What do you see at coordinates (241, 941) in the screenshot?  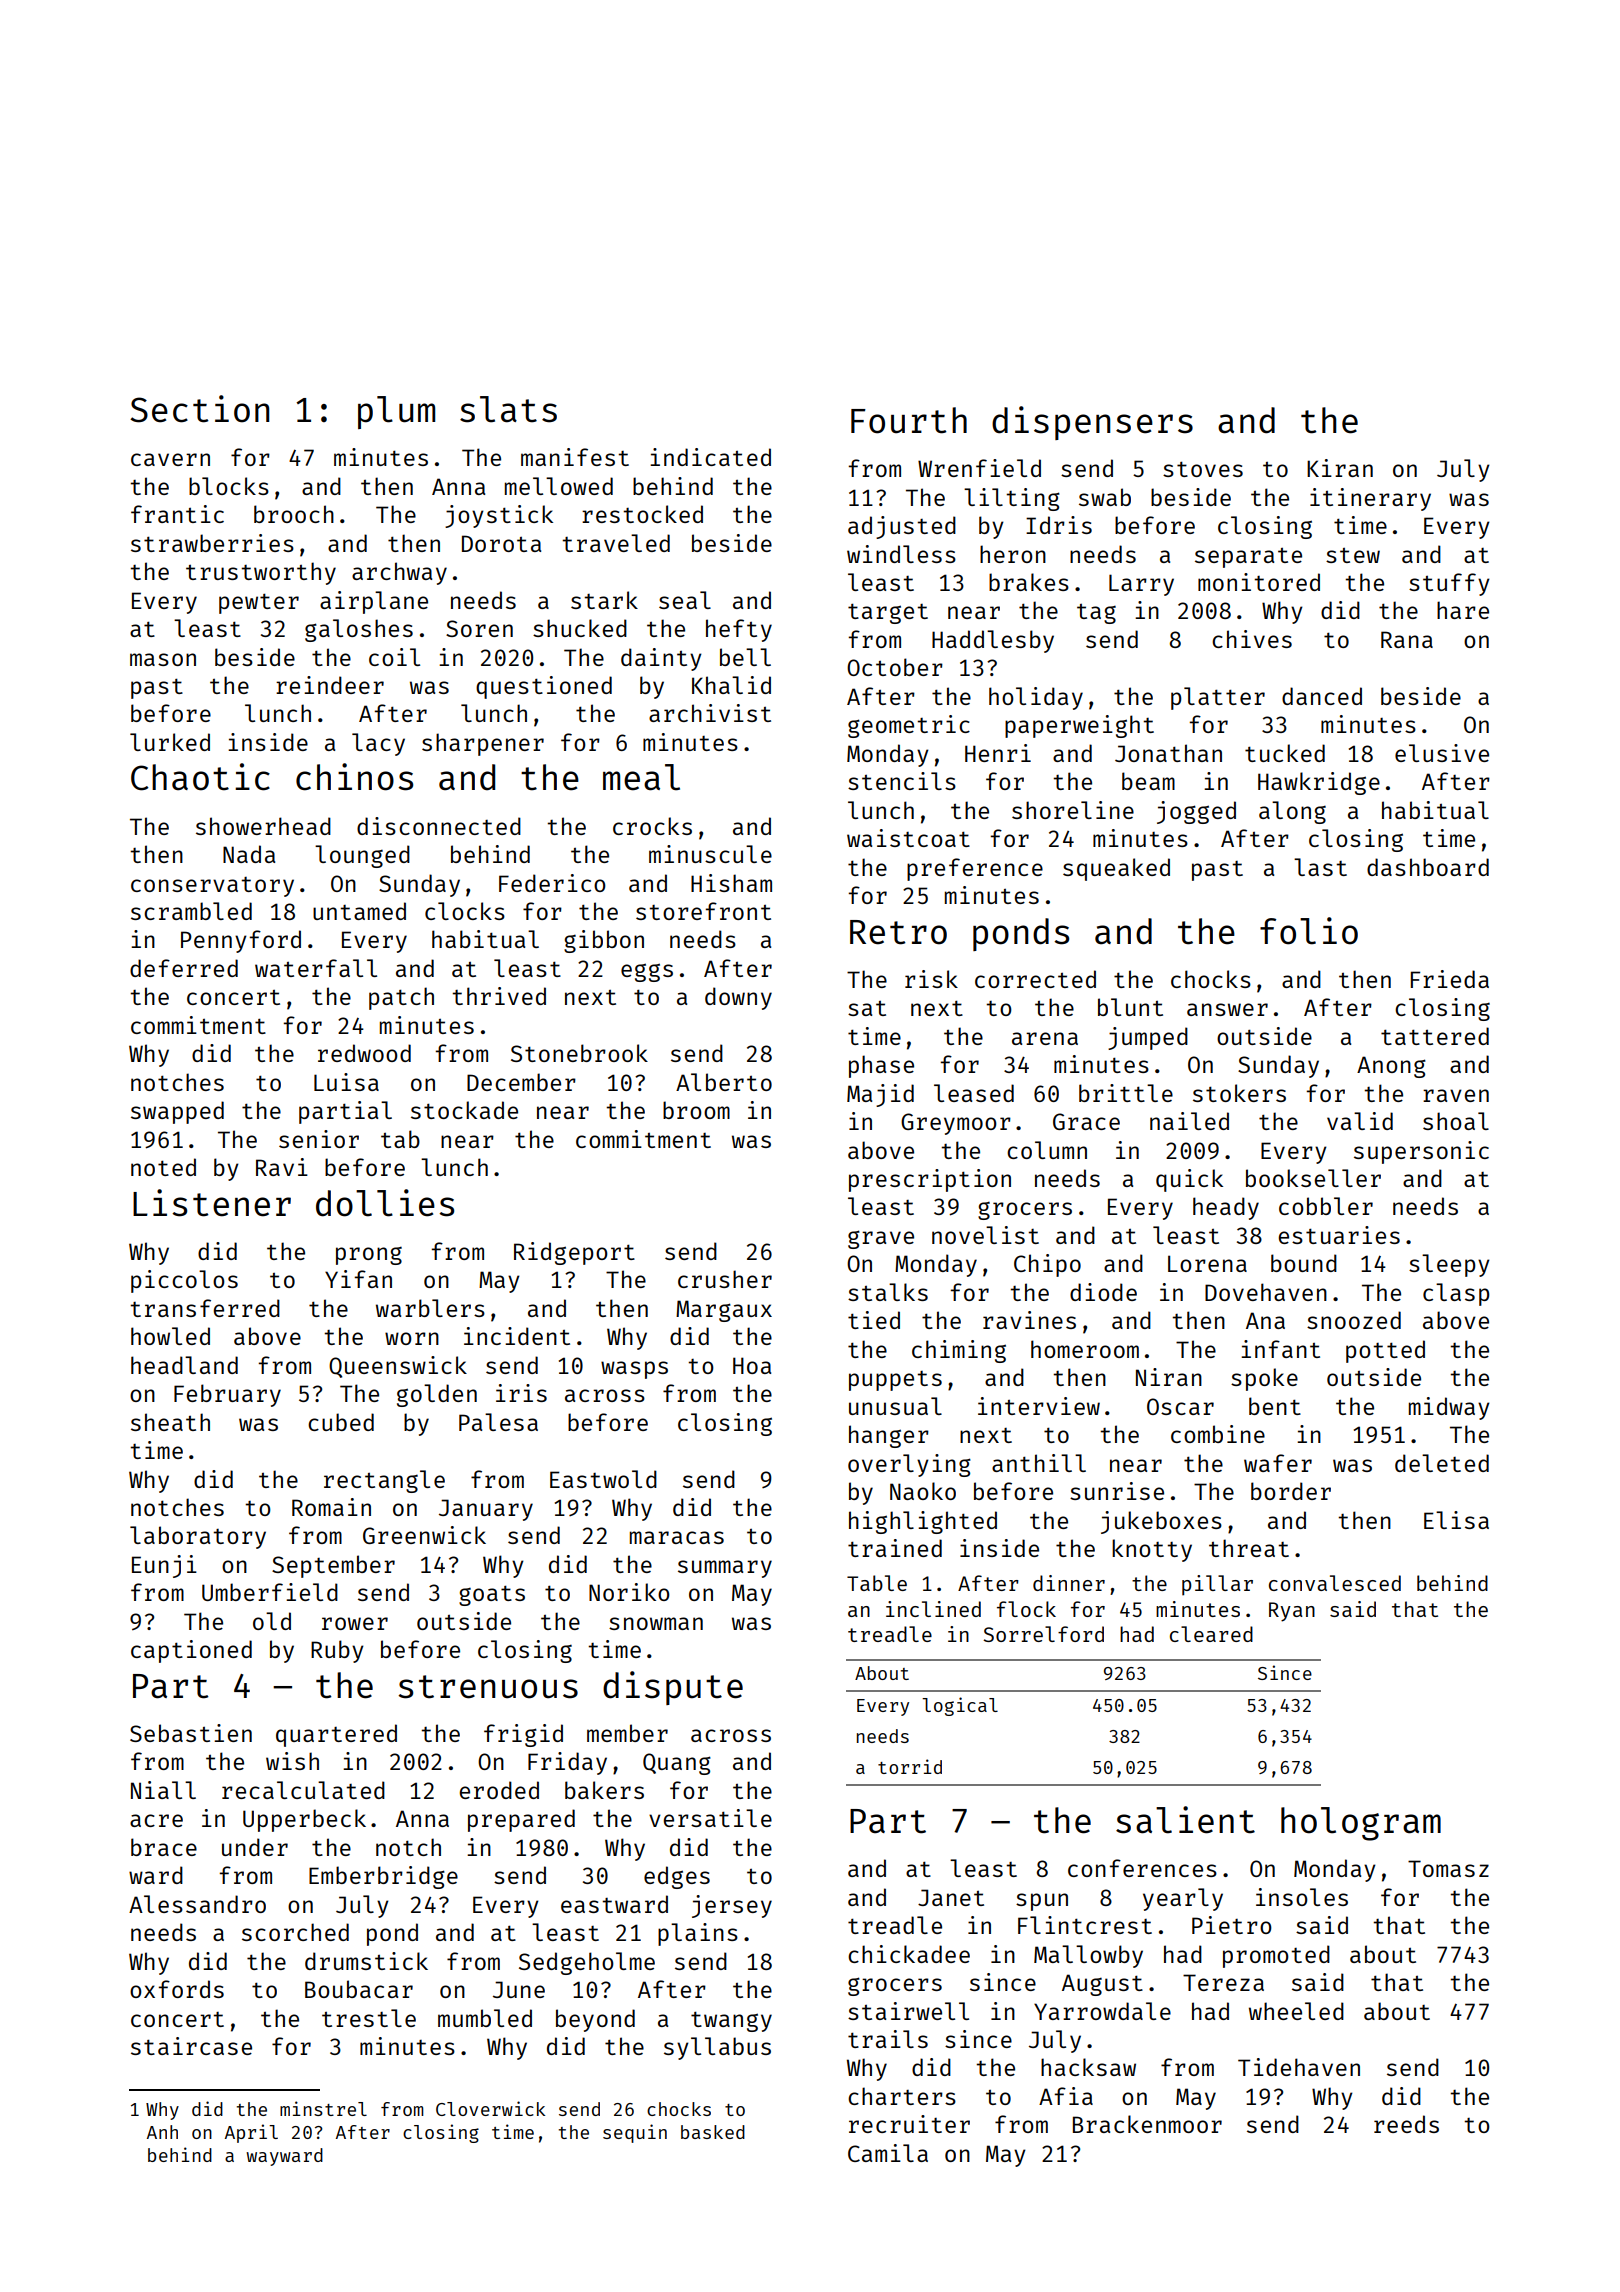 I see `Pennyford` at bounding box center [241, 941].
